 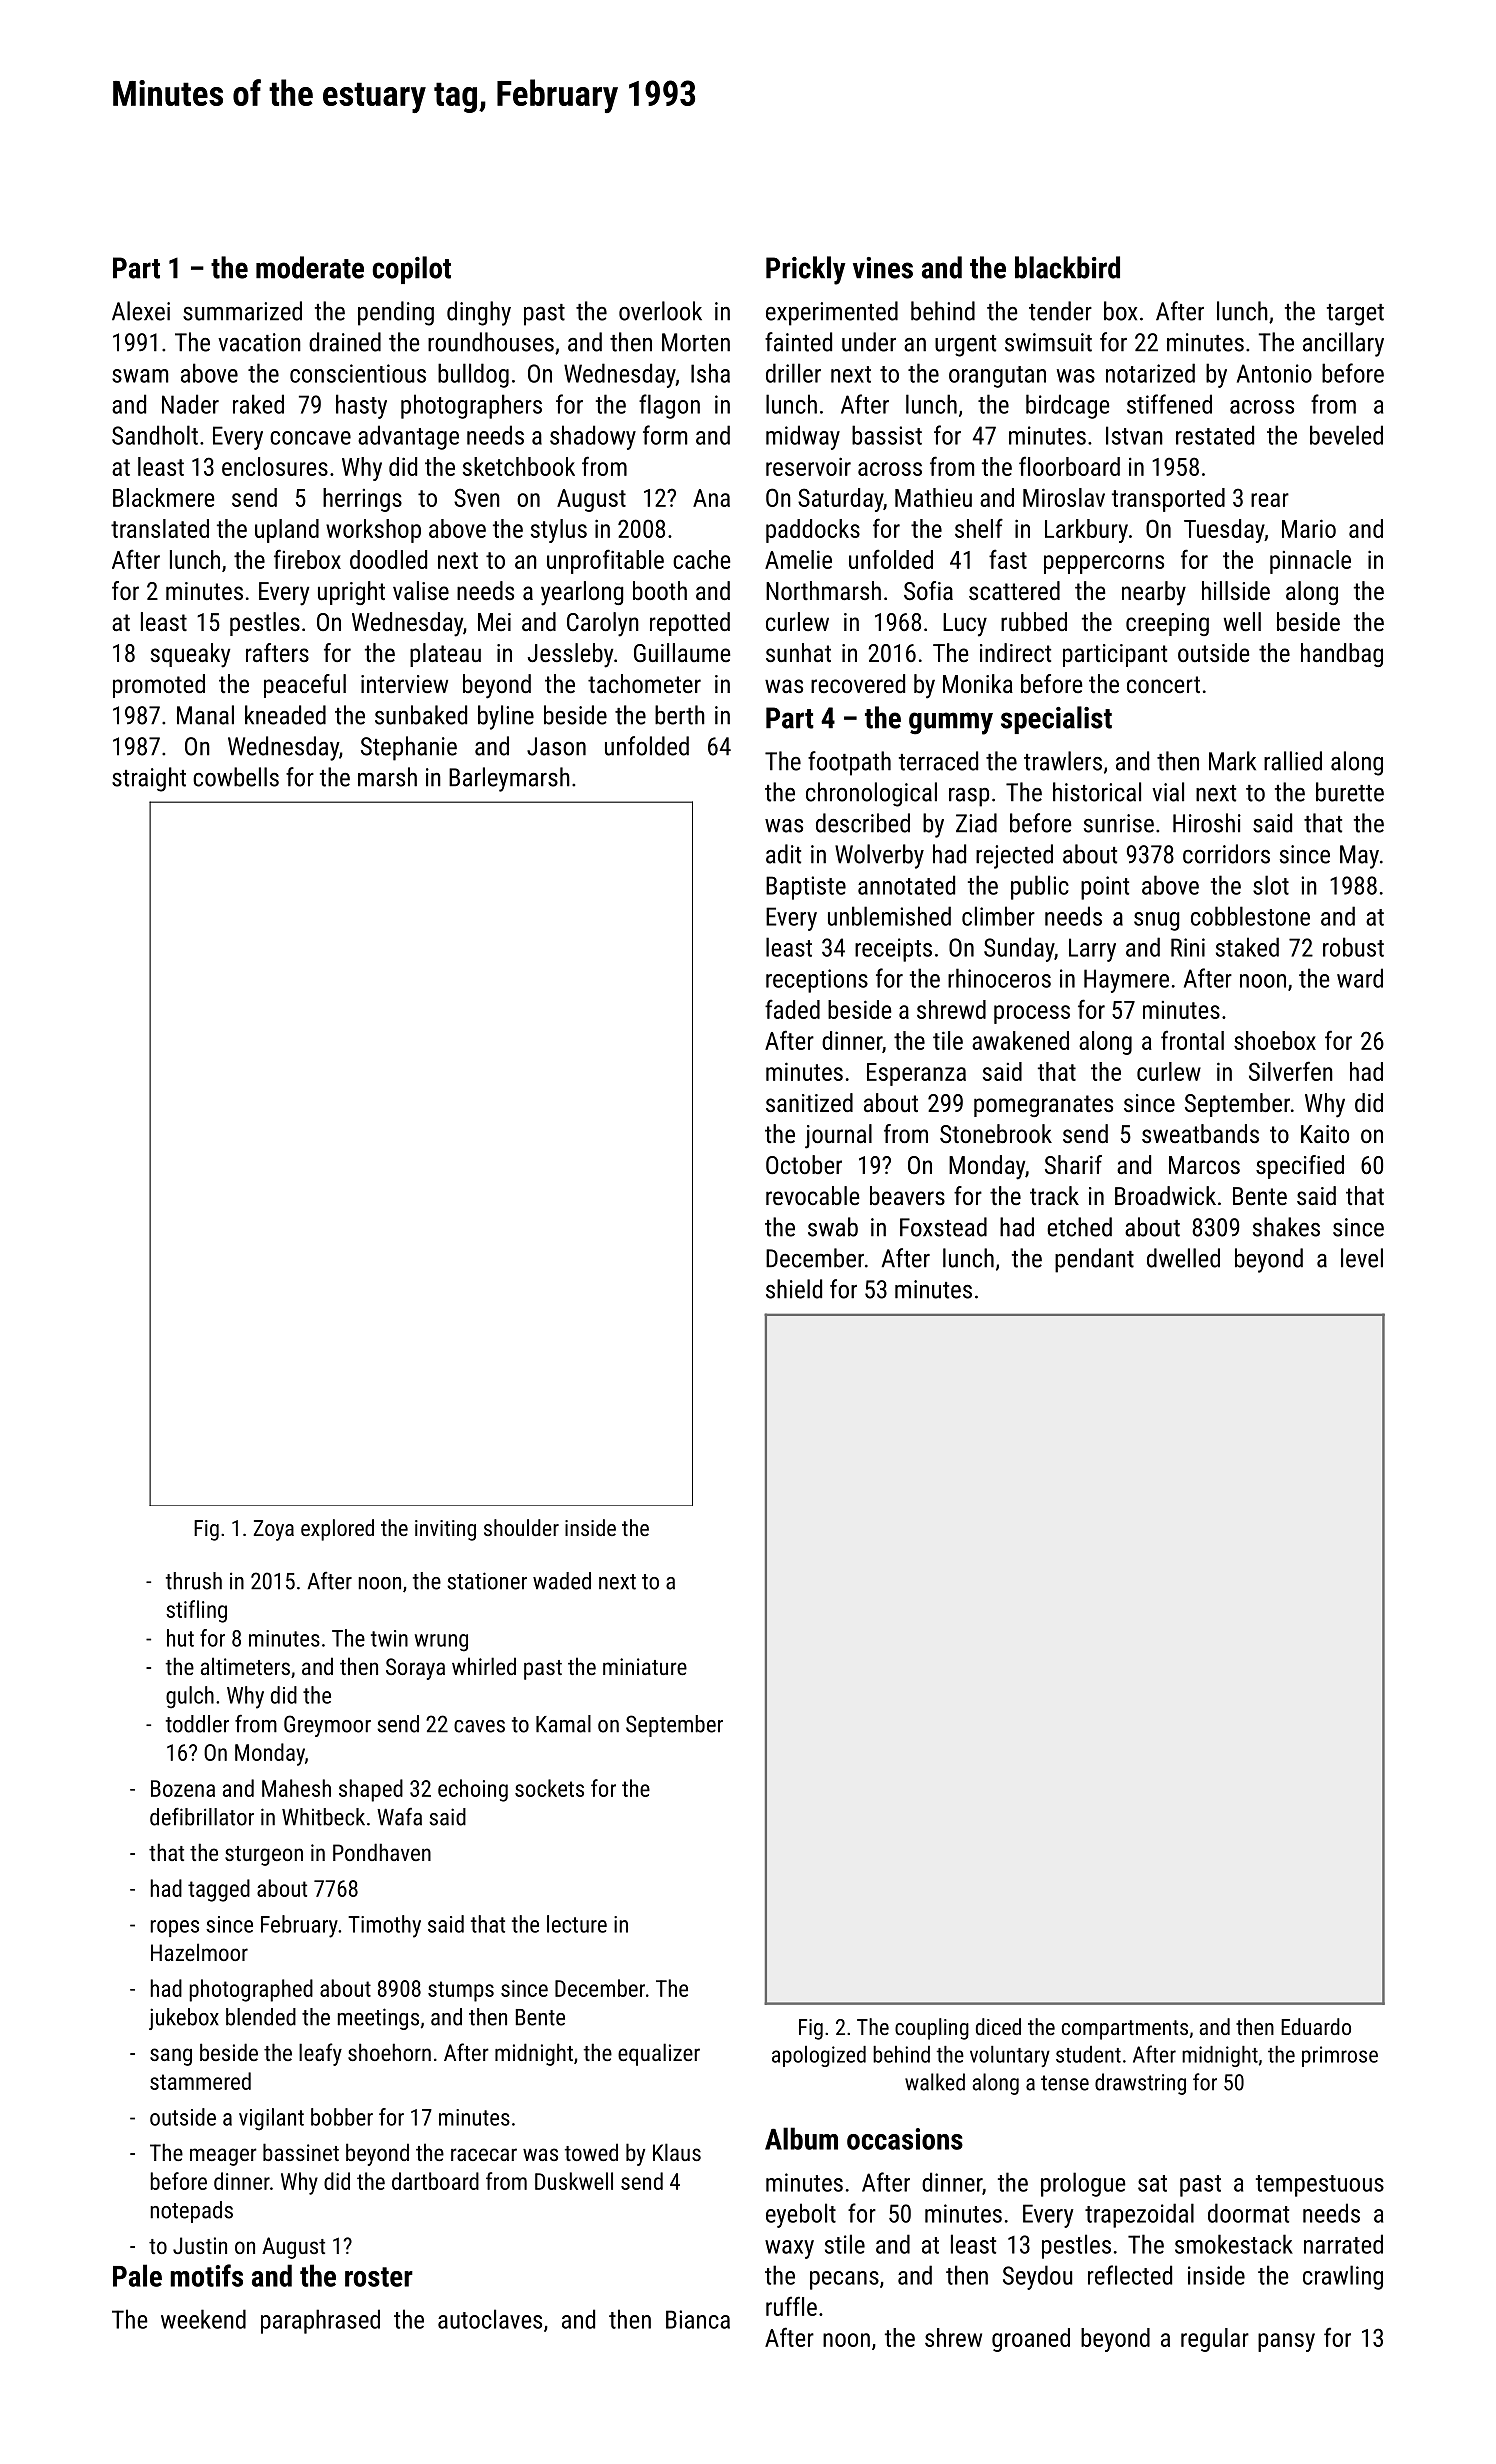 What do you see at coordinates (320, 2321) in the screenshot?
I see `paraphrased` at bounding box center [320, 2321].
